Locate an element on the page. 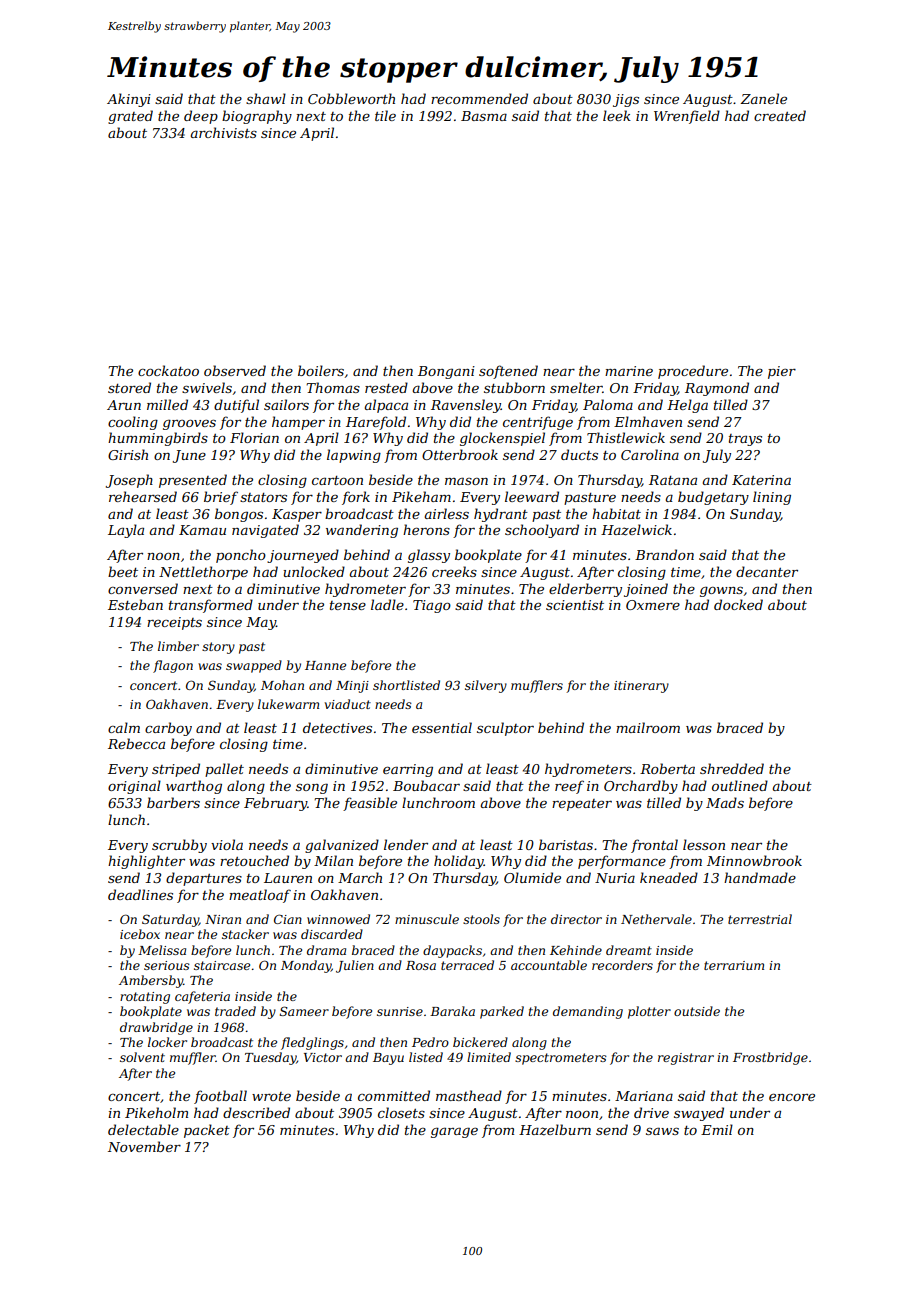  Otterbrook is located at coordinates (460, 454).
